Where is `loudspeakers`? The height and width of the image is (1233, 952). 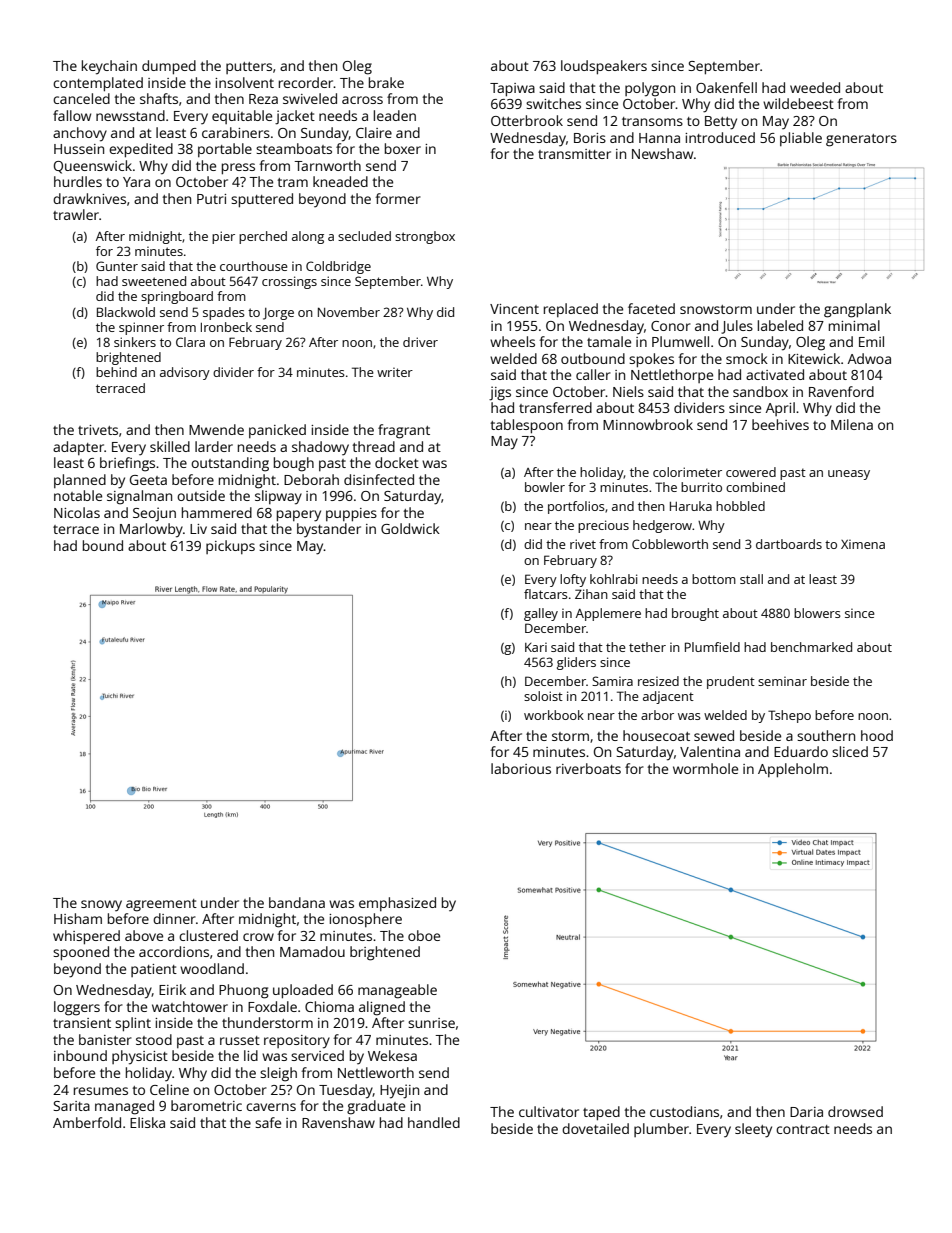
loudspeakers is located at coordinates (604, 67).
